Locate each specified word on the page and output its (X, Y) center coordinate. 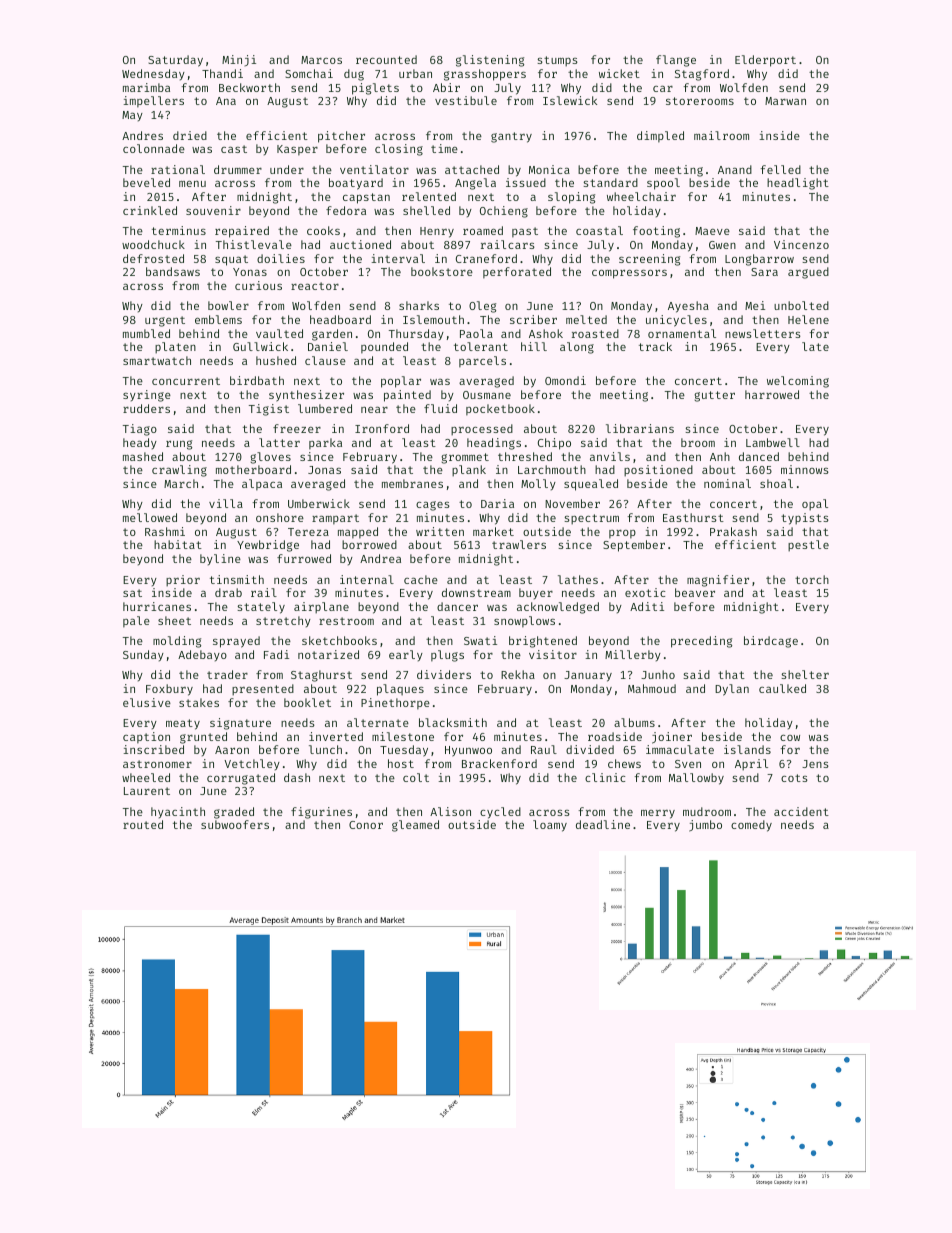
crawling (179, 471)
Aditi (647, 606)
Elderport (765, 61)
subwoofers (235, 824)
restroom (346, 621)
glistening (490, 61)
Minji (239, 60)
